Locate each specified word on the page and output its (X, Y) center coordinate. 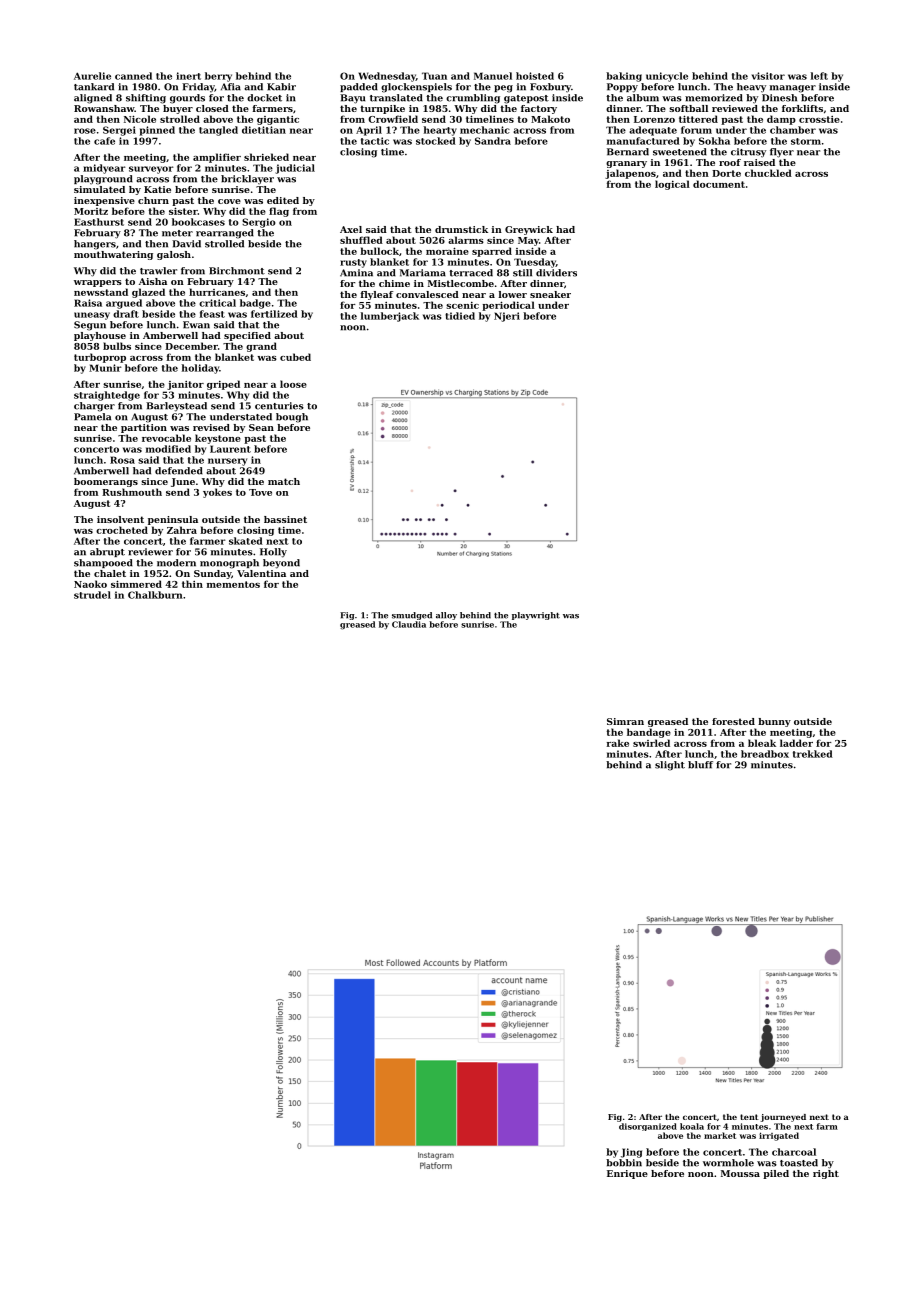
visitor (768, 76)
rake (618, 743)
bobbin (624, 1163)
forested (733, 721)
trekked (813, 754)
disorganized (648, 1127)
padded (359, 87)
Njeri (507, 317)
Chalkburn (155, 595)
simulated (99, 189)
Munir (105, 368)
